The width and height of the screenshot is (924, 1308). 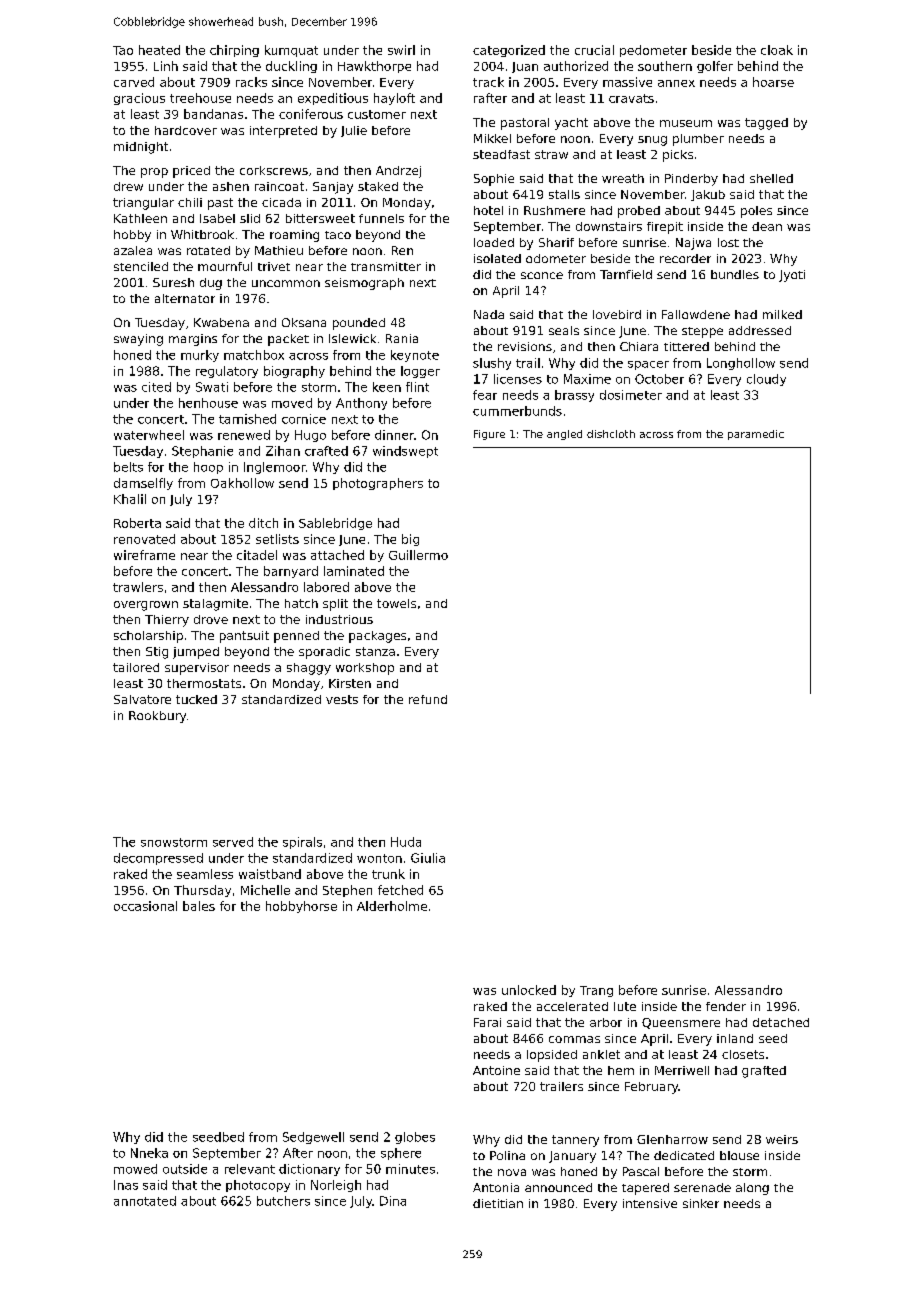 I want to click on decompressed, so click(x=158, y=859).
